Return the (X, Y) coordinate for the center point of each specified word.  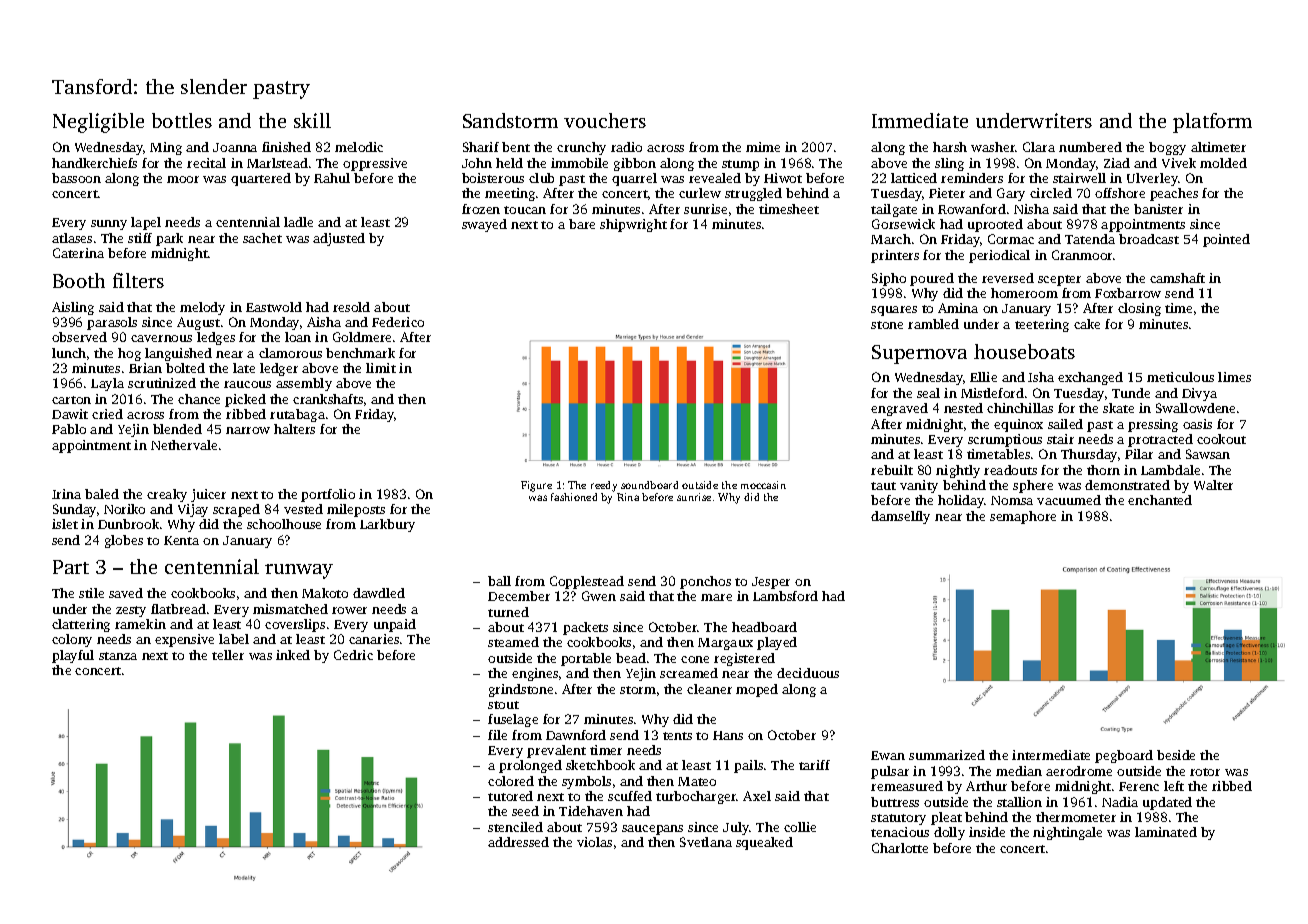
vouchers (605, 120)
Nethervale (184, 445)
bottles (182, 120)
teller (228, 655)
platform (1212, 123)
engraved (899, 409)
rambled (933, 324)
